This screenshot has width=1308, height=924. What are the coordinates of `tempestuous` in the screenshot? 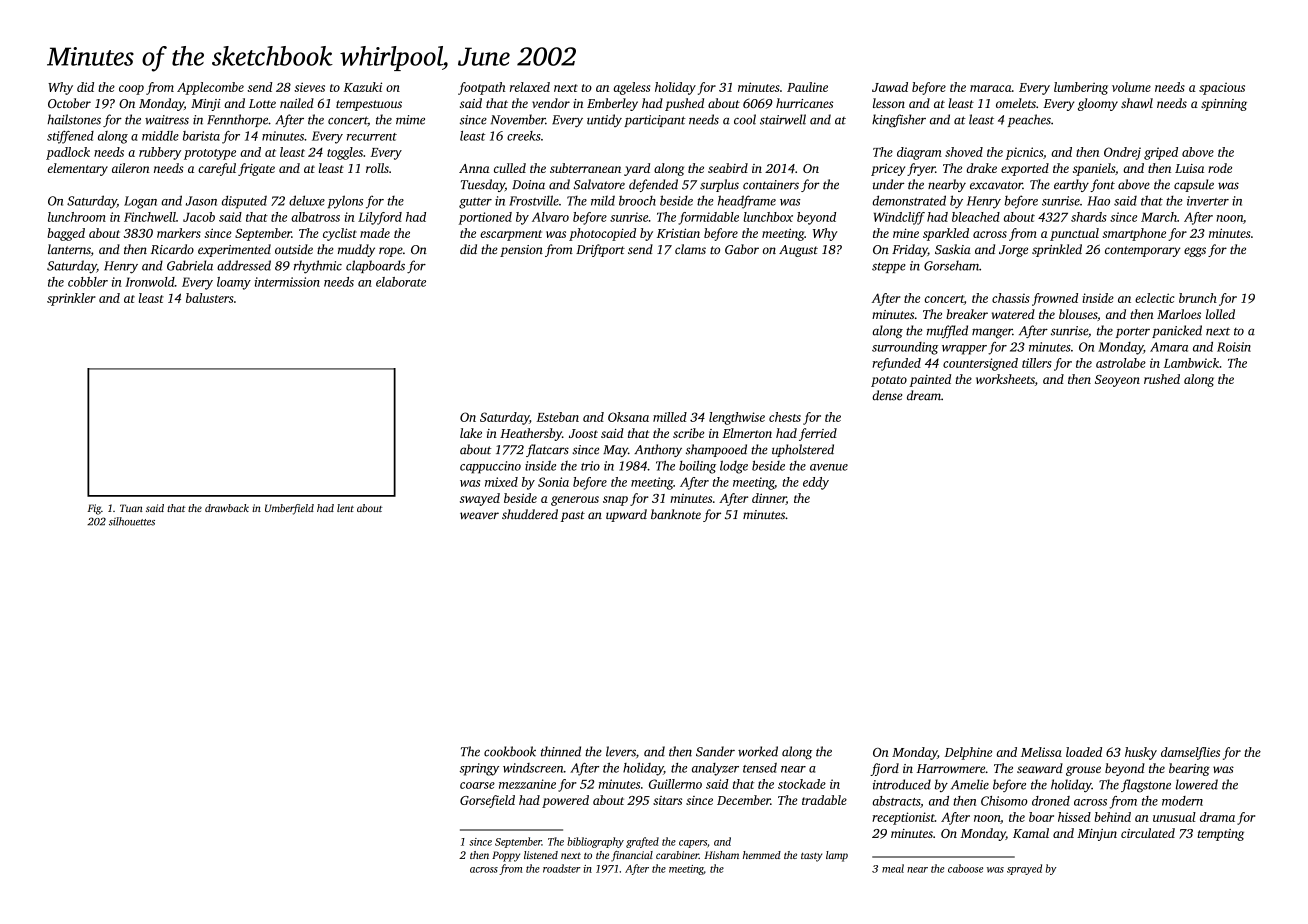 It's located at (369, 105).
